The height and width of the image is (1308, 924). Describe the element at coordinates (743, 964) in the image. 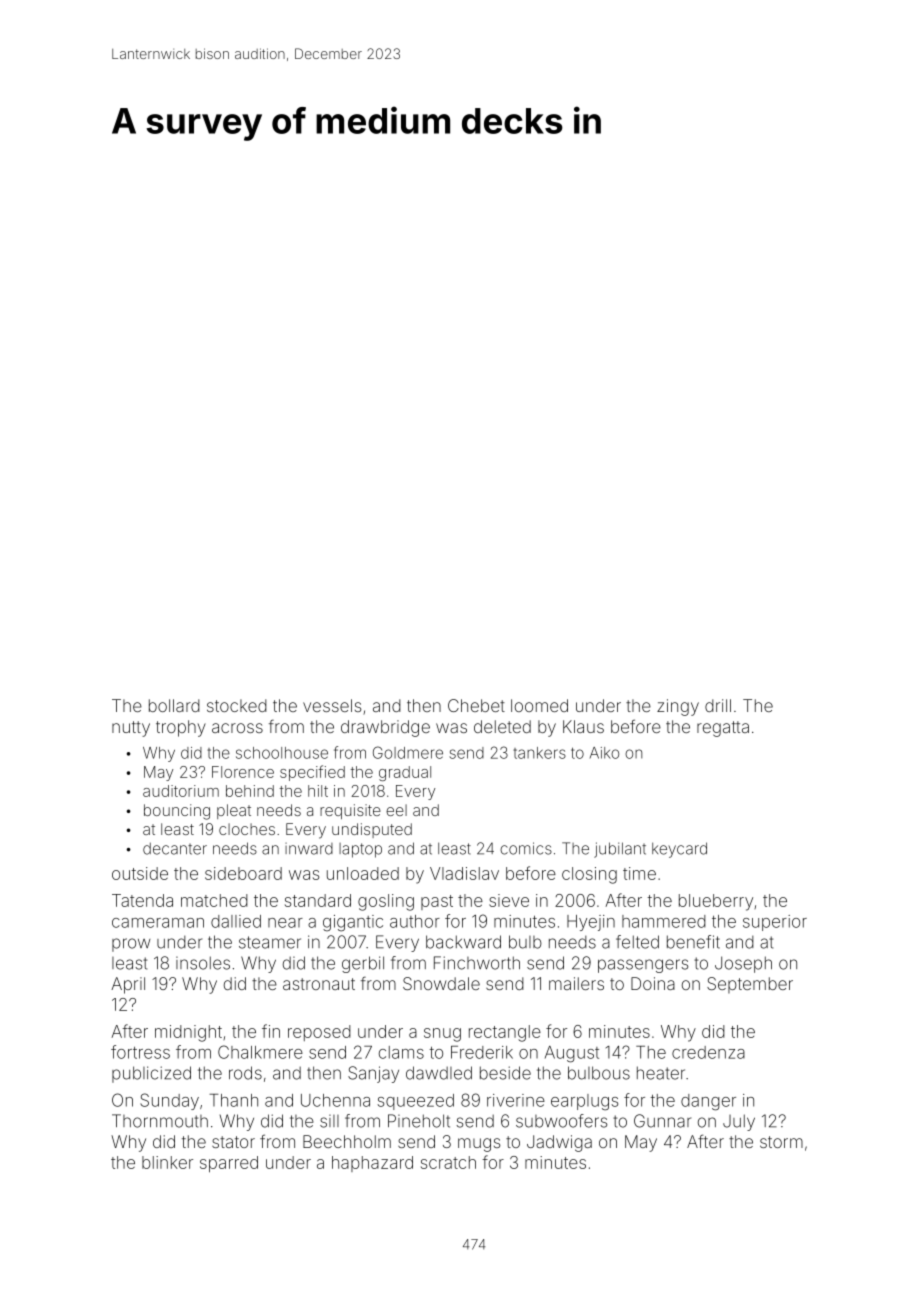

I see `Joseph` at that location.
